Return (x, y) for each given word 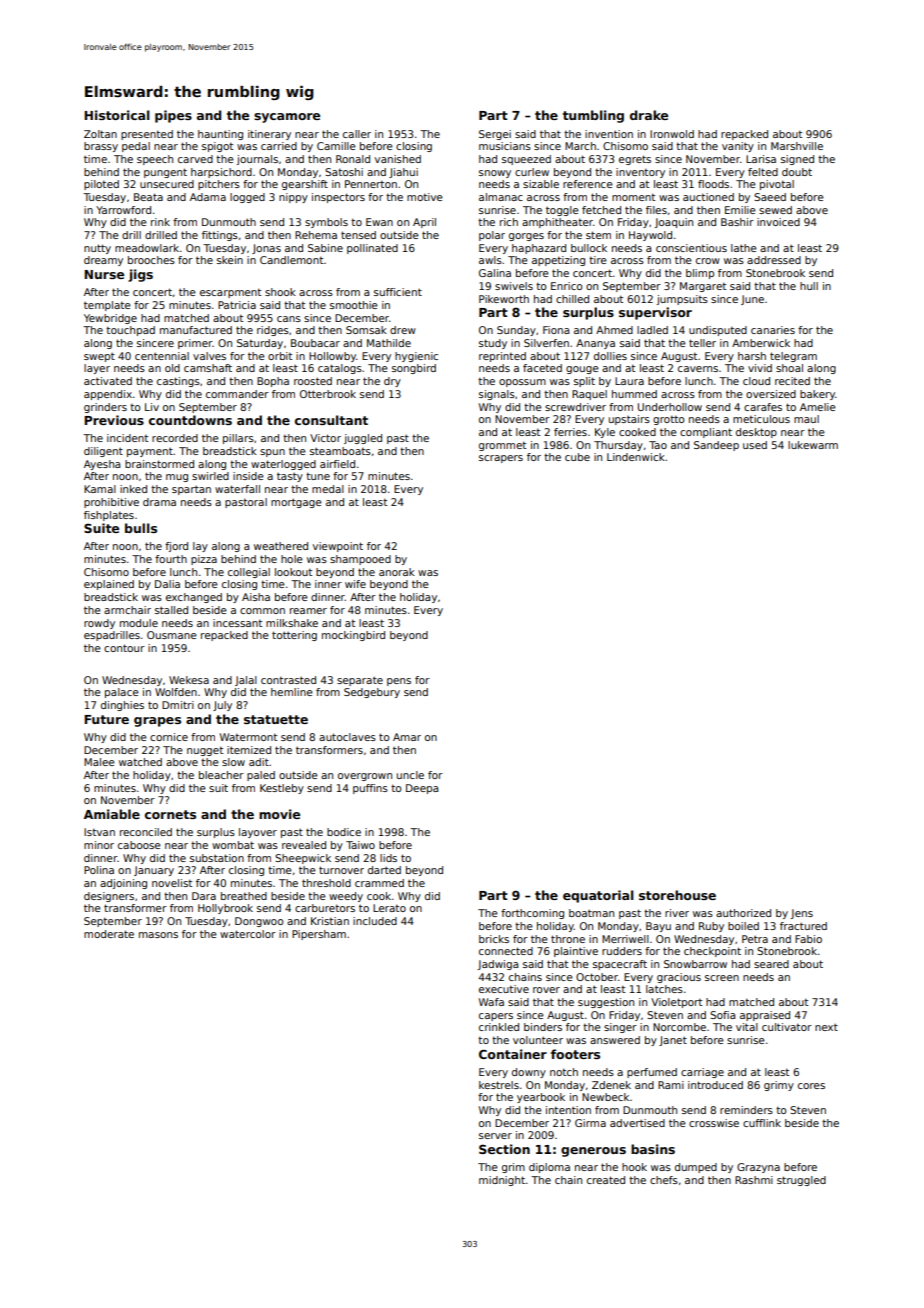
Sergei (495, 135)
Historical (117, 115)
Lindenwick (636, 457)
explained (109, 585)
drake (649, 115)
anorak (397, 572)
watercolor (248, 934)
